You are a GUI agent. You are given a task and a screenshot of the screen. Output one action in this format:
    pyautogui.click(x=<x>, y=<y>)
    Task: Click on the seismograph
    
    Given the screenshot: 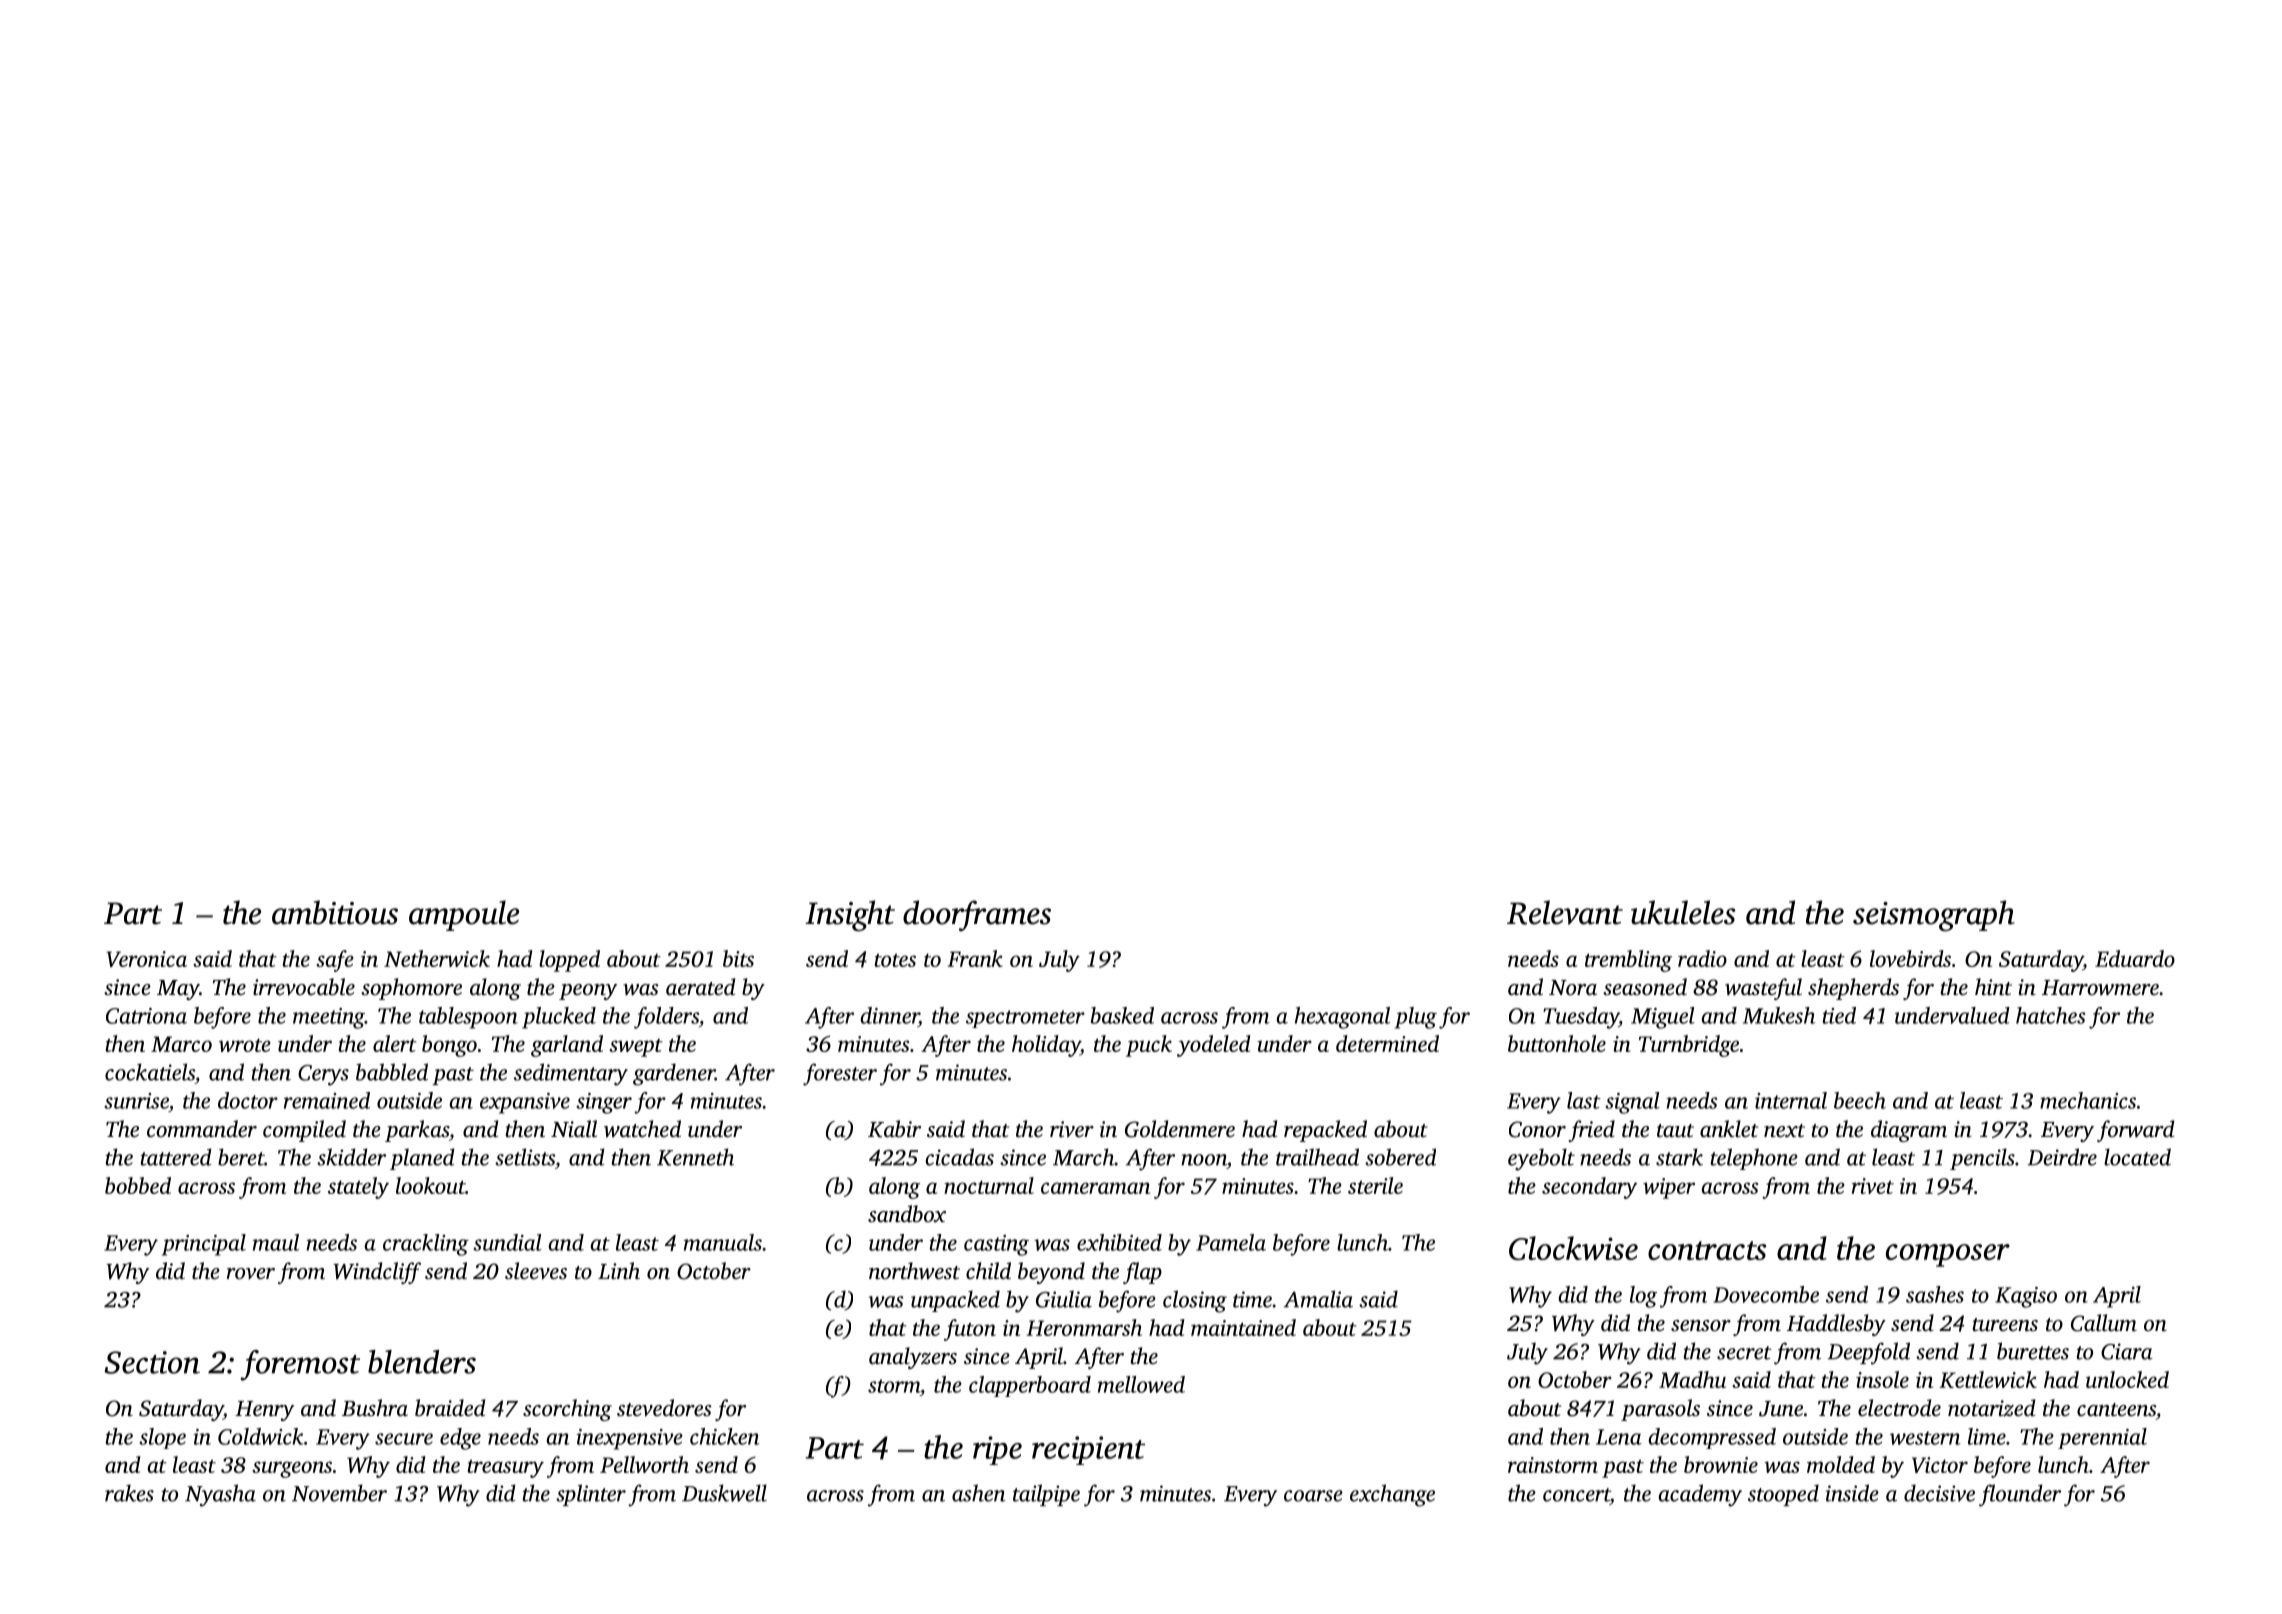 What is the action you would take?
    pyautogui.click(x=1934, y=916)
